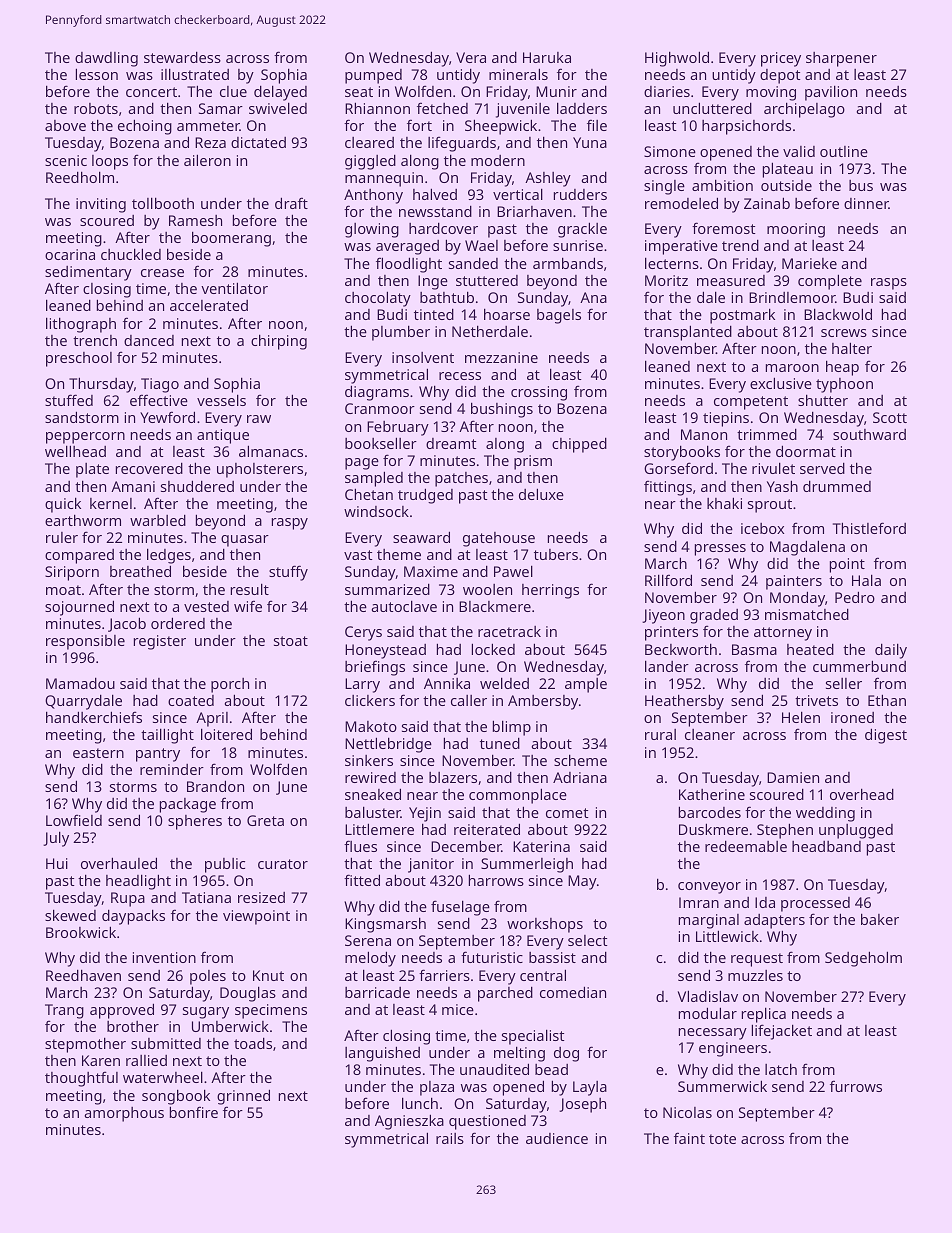  What do you see at coordinates (124, 1114) in the page?
I see `amorphous` at bounding box center [124, 1114].
